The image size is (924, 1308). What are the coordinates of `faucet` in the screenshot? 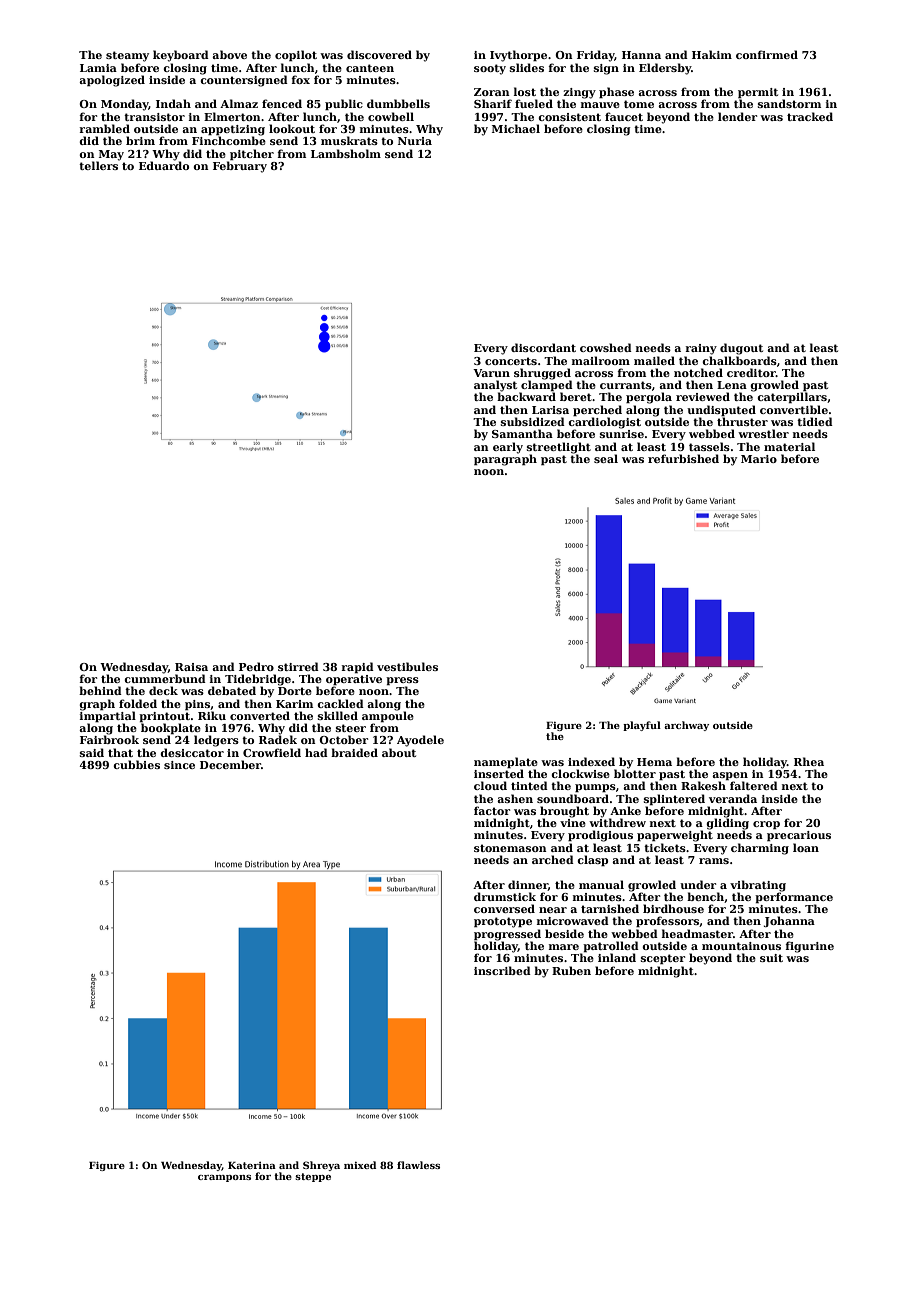 It's located at (624, 116).
